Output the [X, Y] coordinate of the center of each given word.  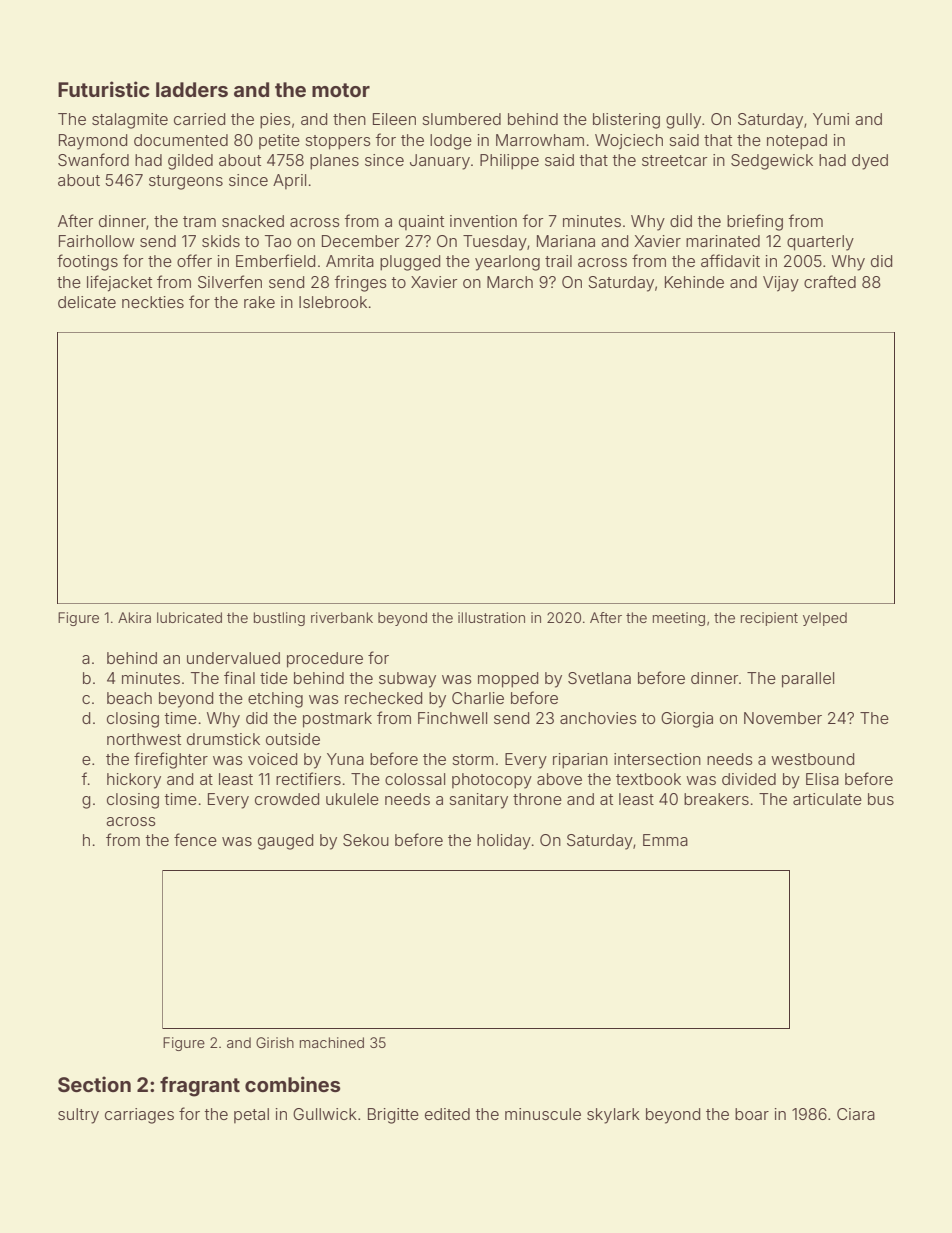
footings [87, 262]
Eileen [394, 119]
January [440, 162]
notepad [797, 142]
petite [279, 141]
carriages [139, 1116]
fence [195, 839]
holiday [504, 842]
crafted [830, 281]
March [510, 282]
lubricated [189, 617]
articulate [827, 799]
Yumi [831, 119]
